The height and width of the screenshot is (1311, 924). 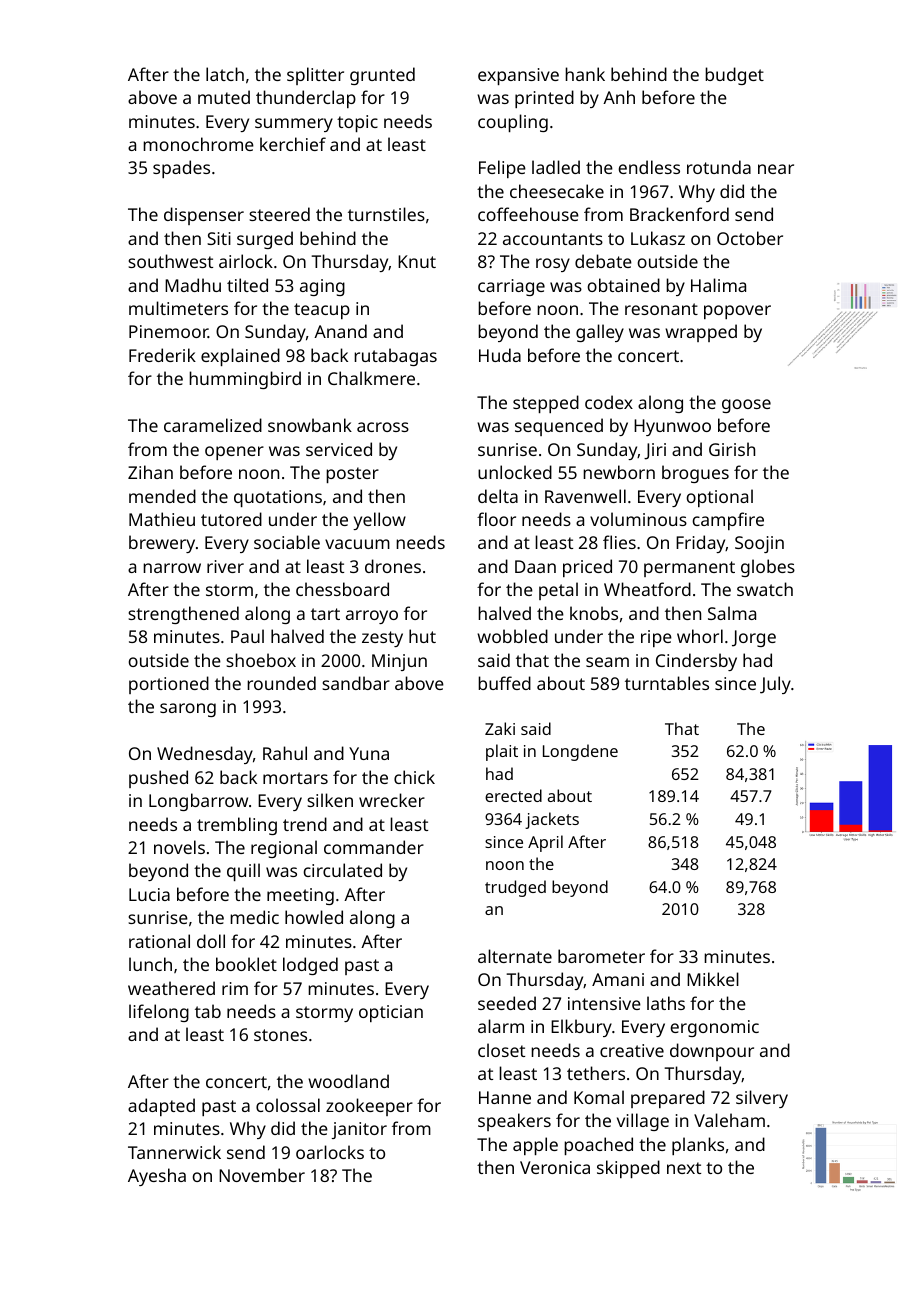 What do you see at coordinates (511, 287) in the screenshot?
I see `carriage` at bounding box center [511, 287].
